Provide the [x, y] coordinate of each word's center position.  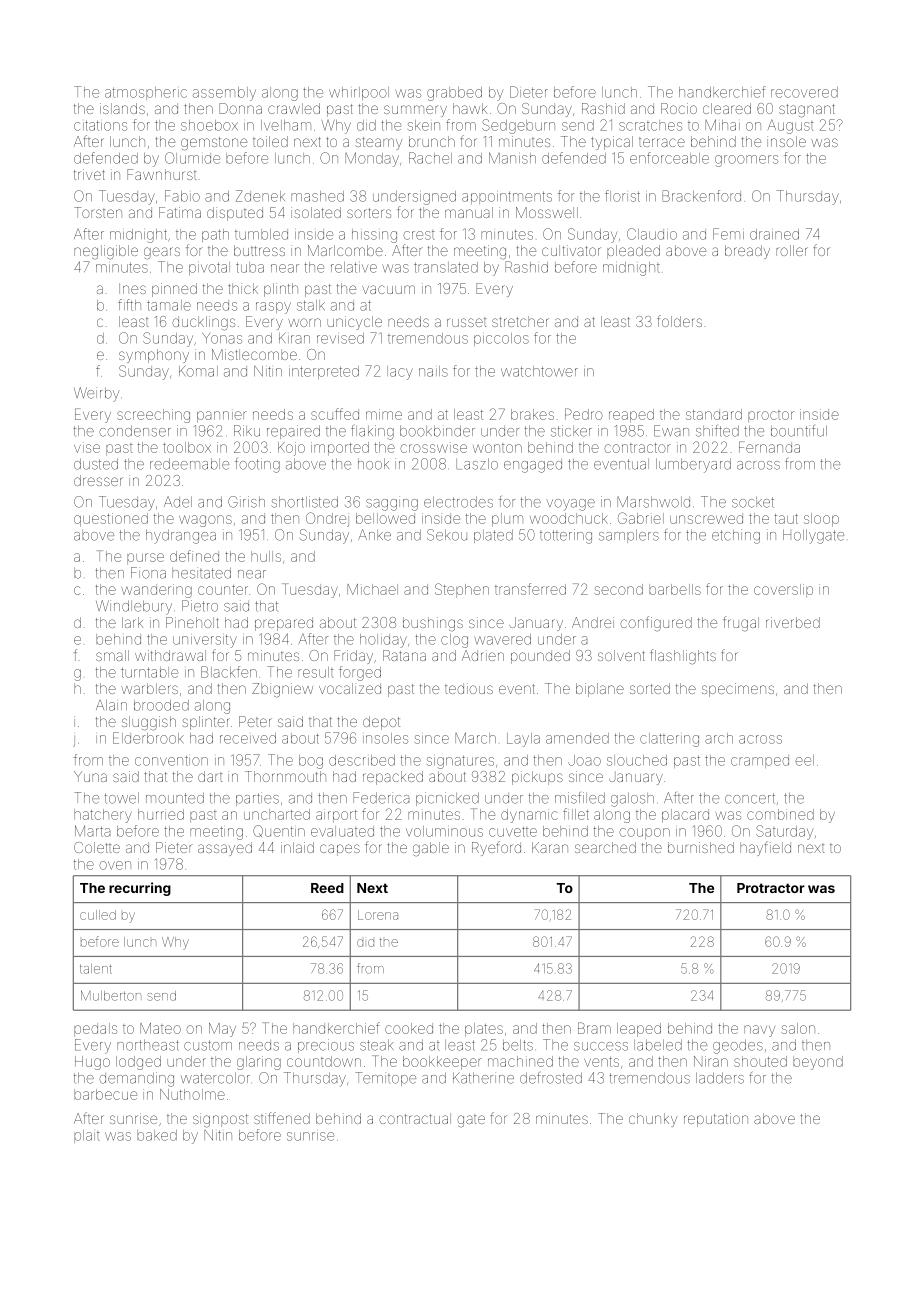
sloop [821, 520]
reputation [716, 1120]
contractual [415, 1118]
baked [157, 1135]
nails [433, 371]
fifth [129, 305]
